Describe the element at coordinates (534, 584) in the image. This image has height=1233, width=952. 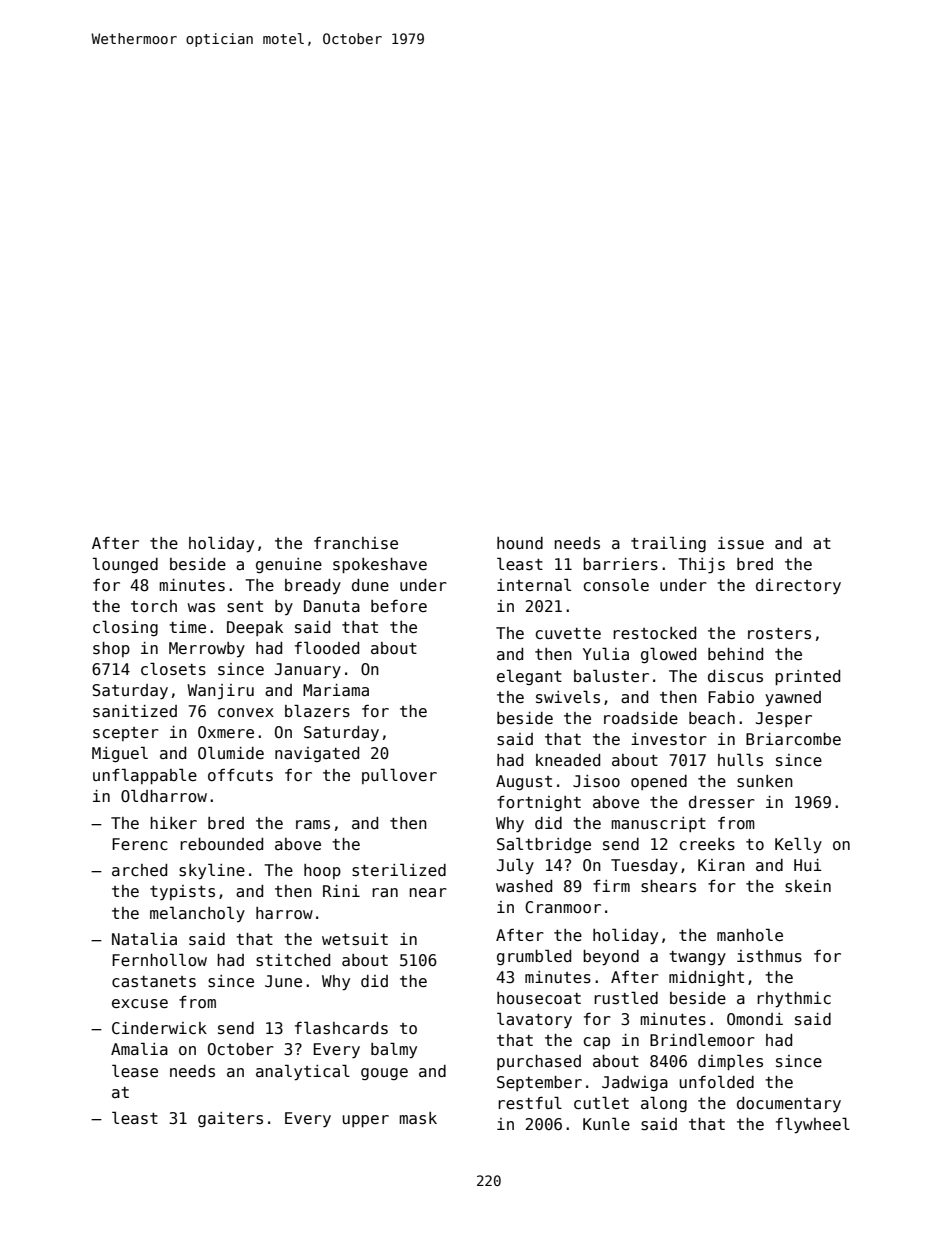
I see `internal` at that location.
